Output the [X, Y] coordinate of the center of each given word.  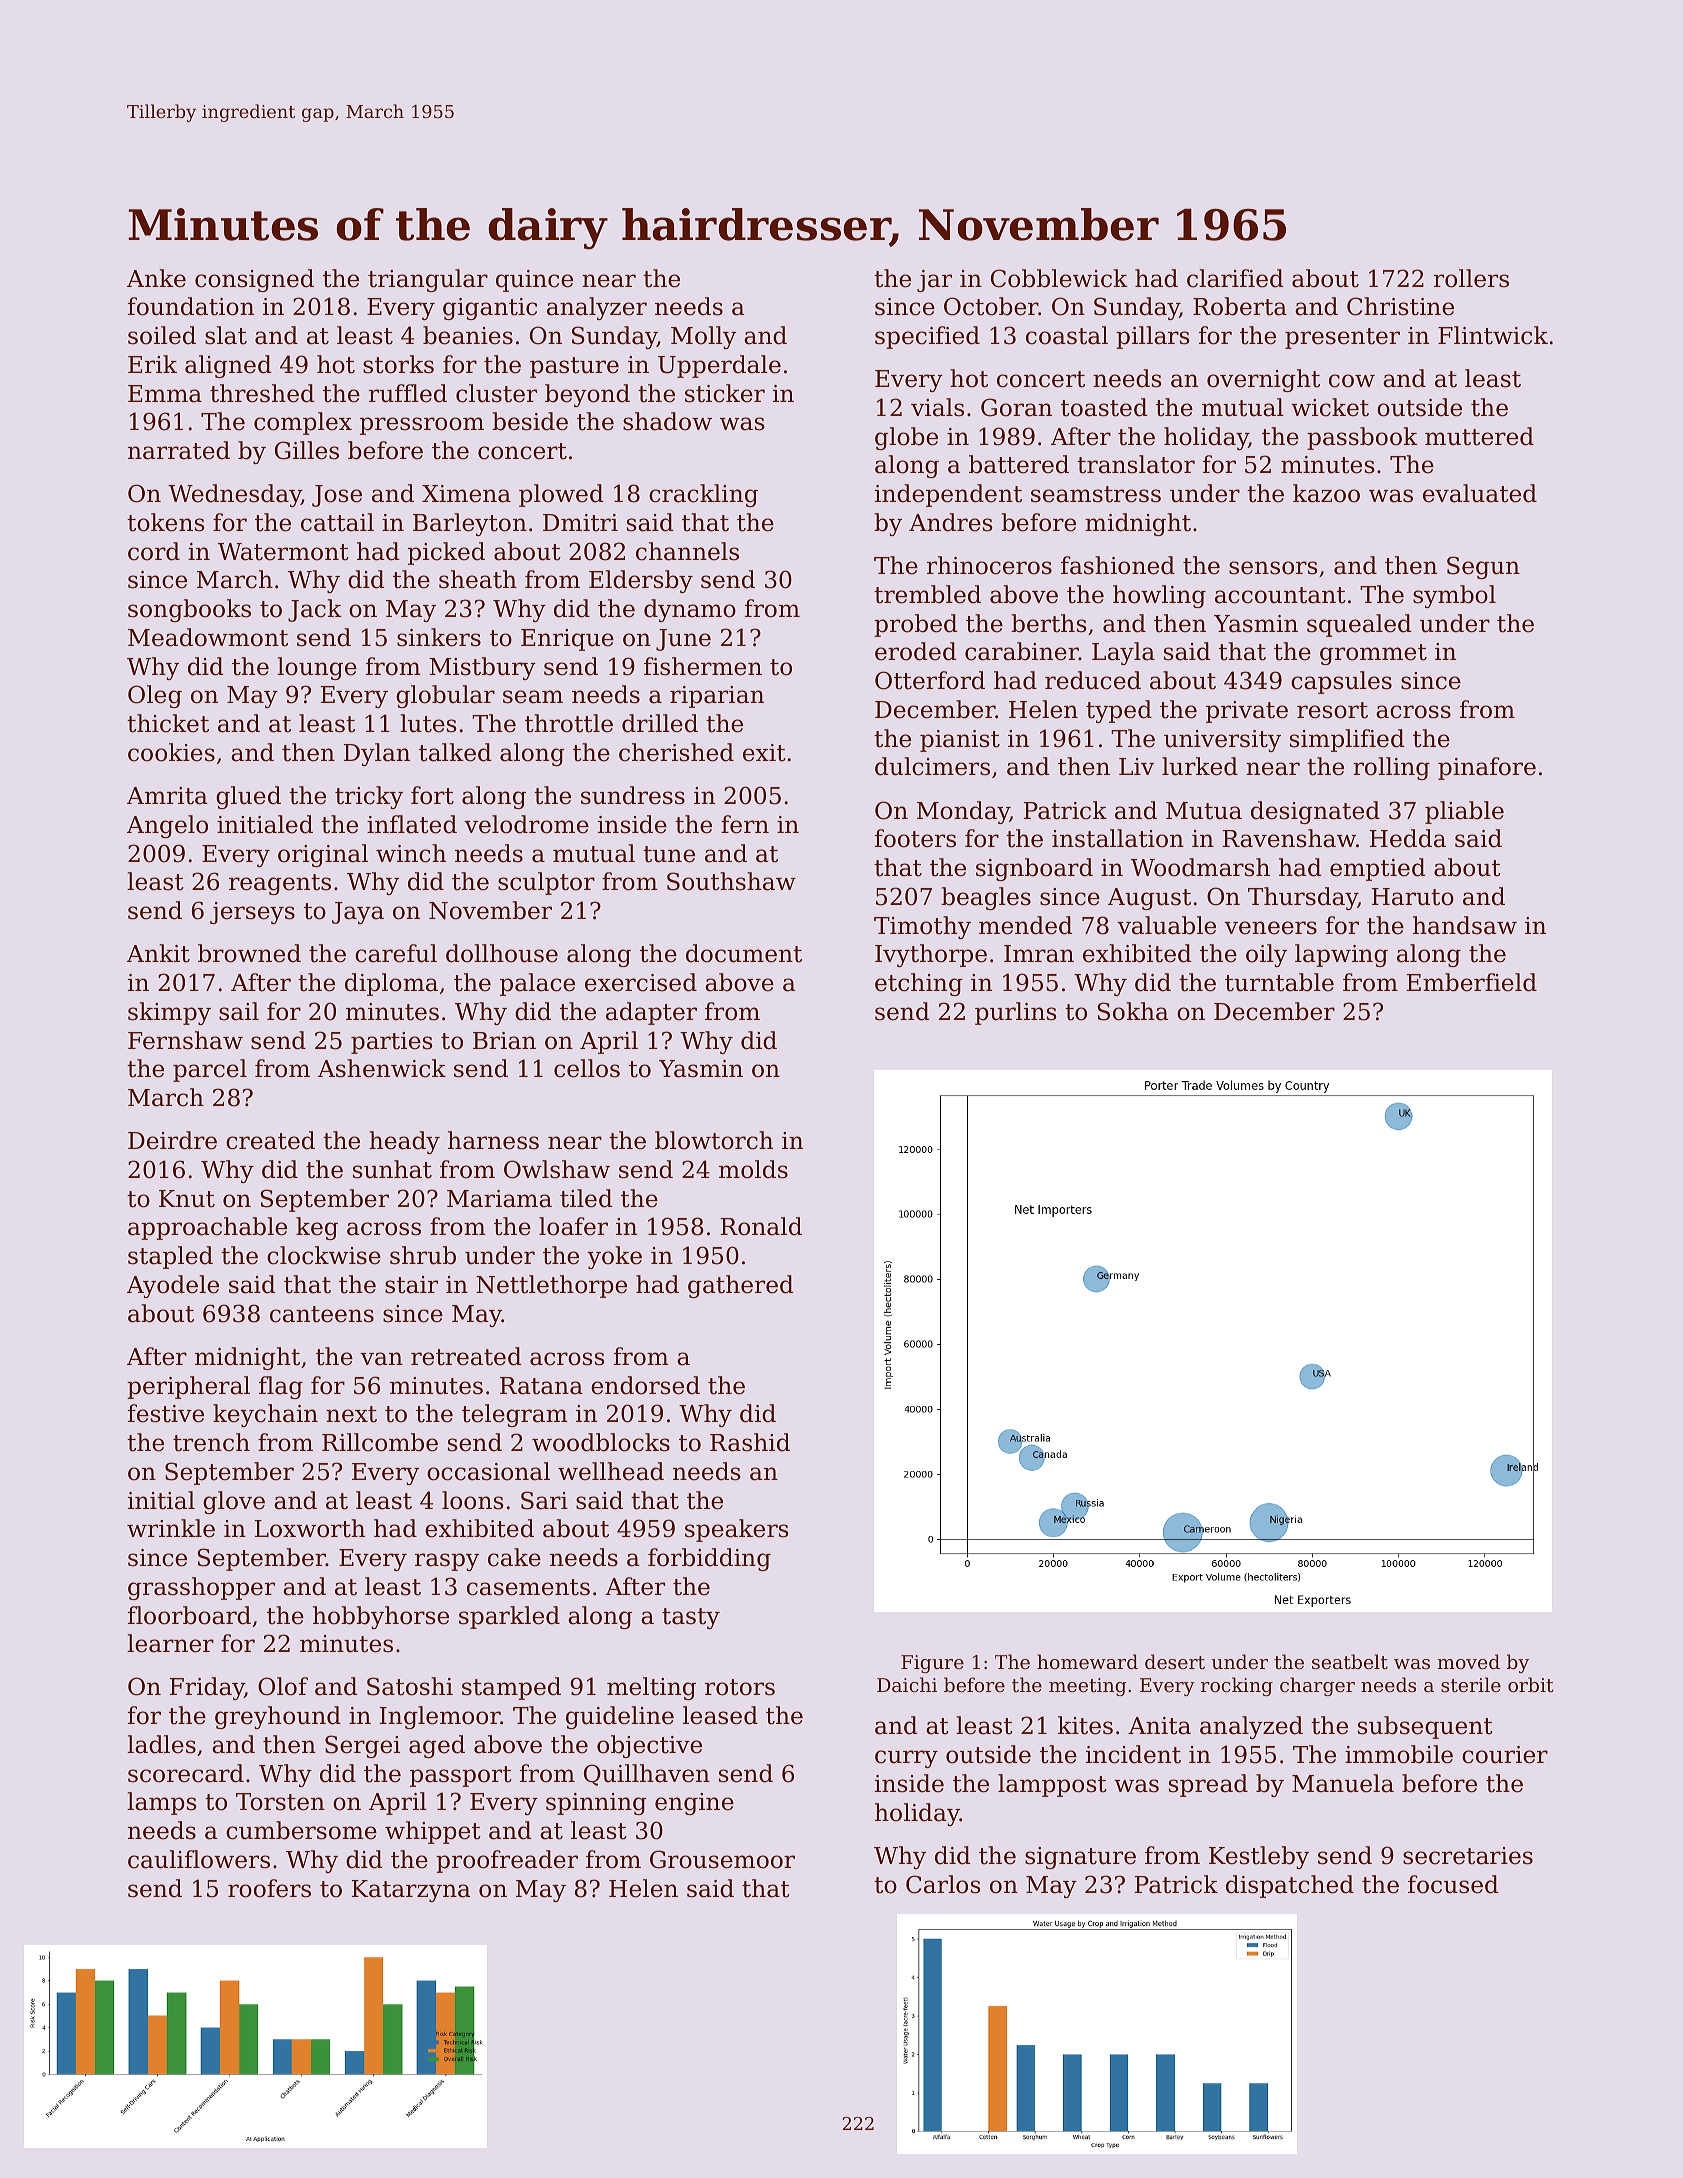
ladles [161, 1744]
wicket [1330, 407]
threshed [262, 393]
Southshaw [731, 881]
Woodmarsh [1200, 867]
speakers [737, 1530]
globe [906, 438]
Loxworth [310, 1528]
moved [1468, 1661]
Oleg [155, 696]
